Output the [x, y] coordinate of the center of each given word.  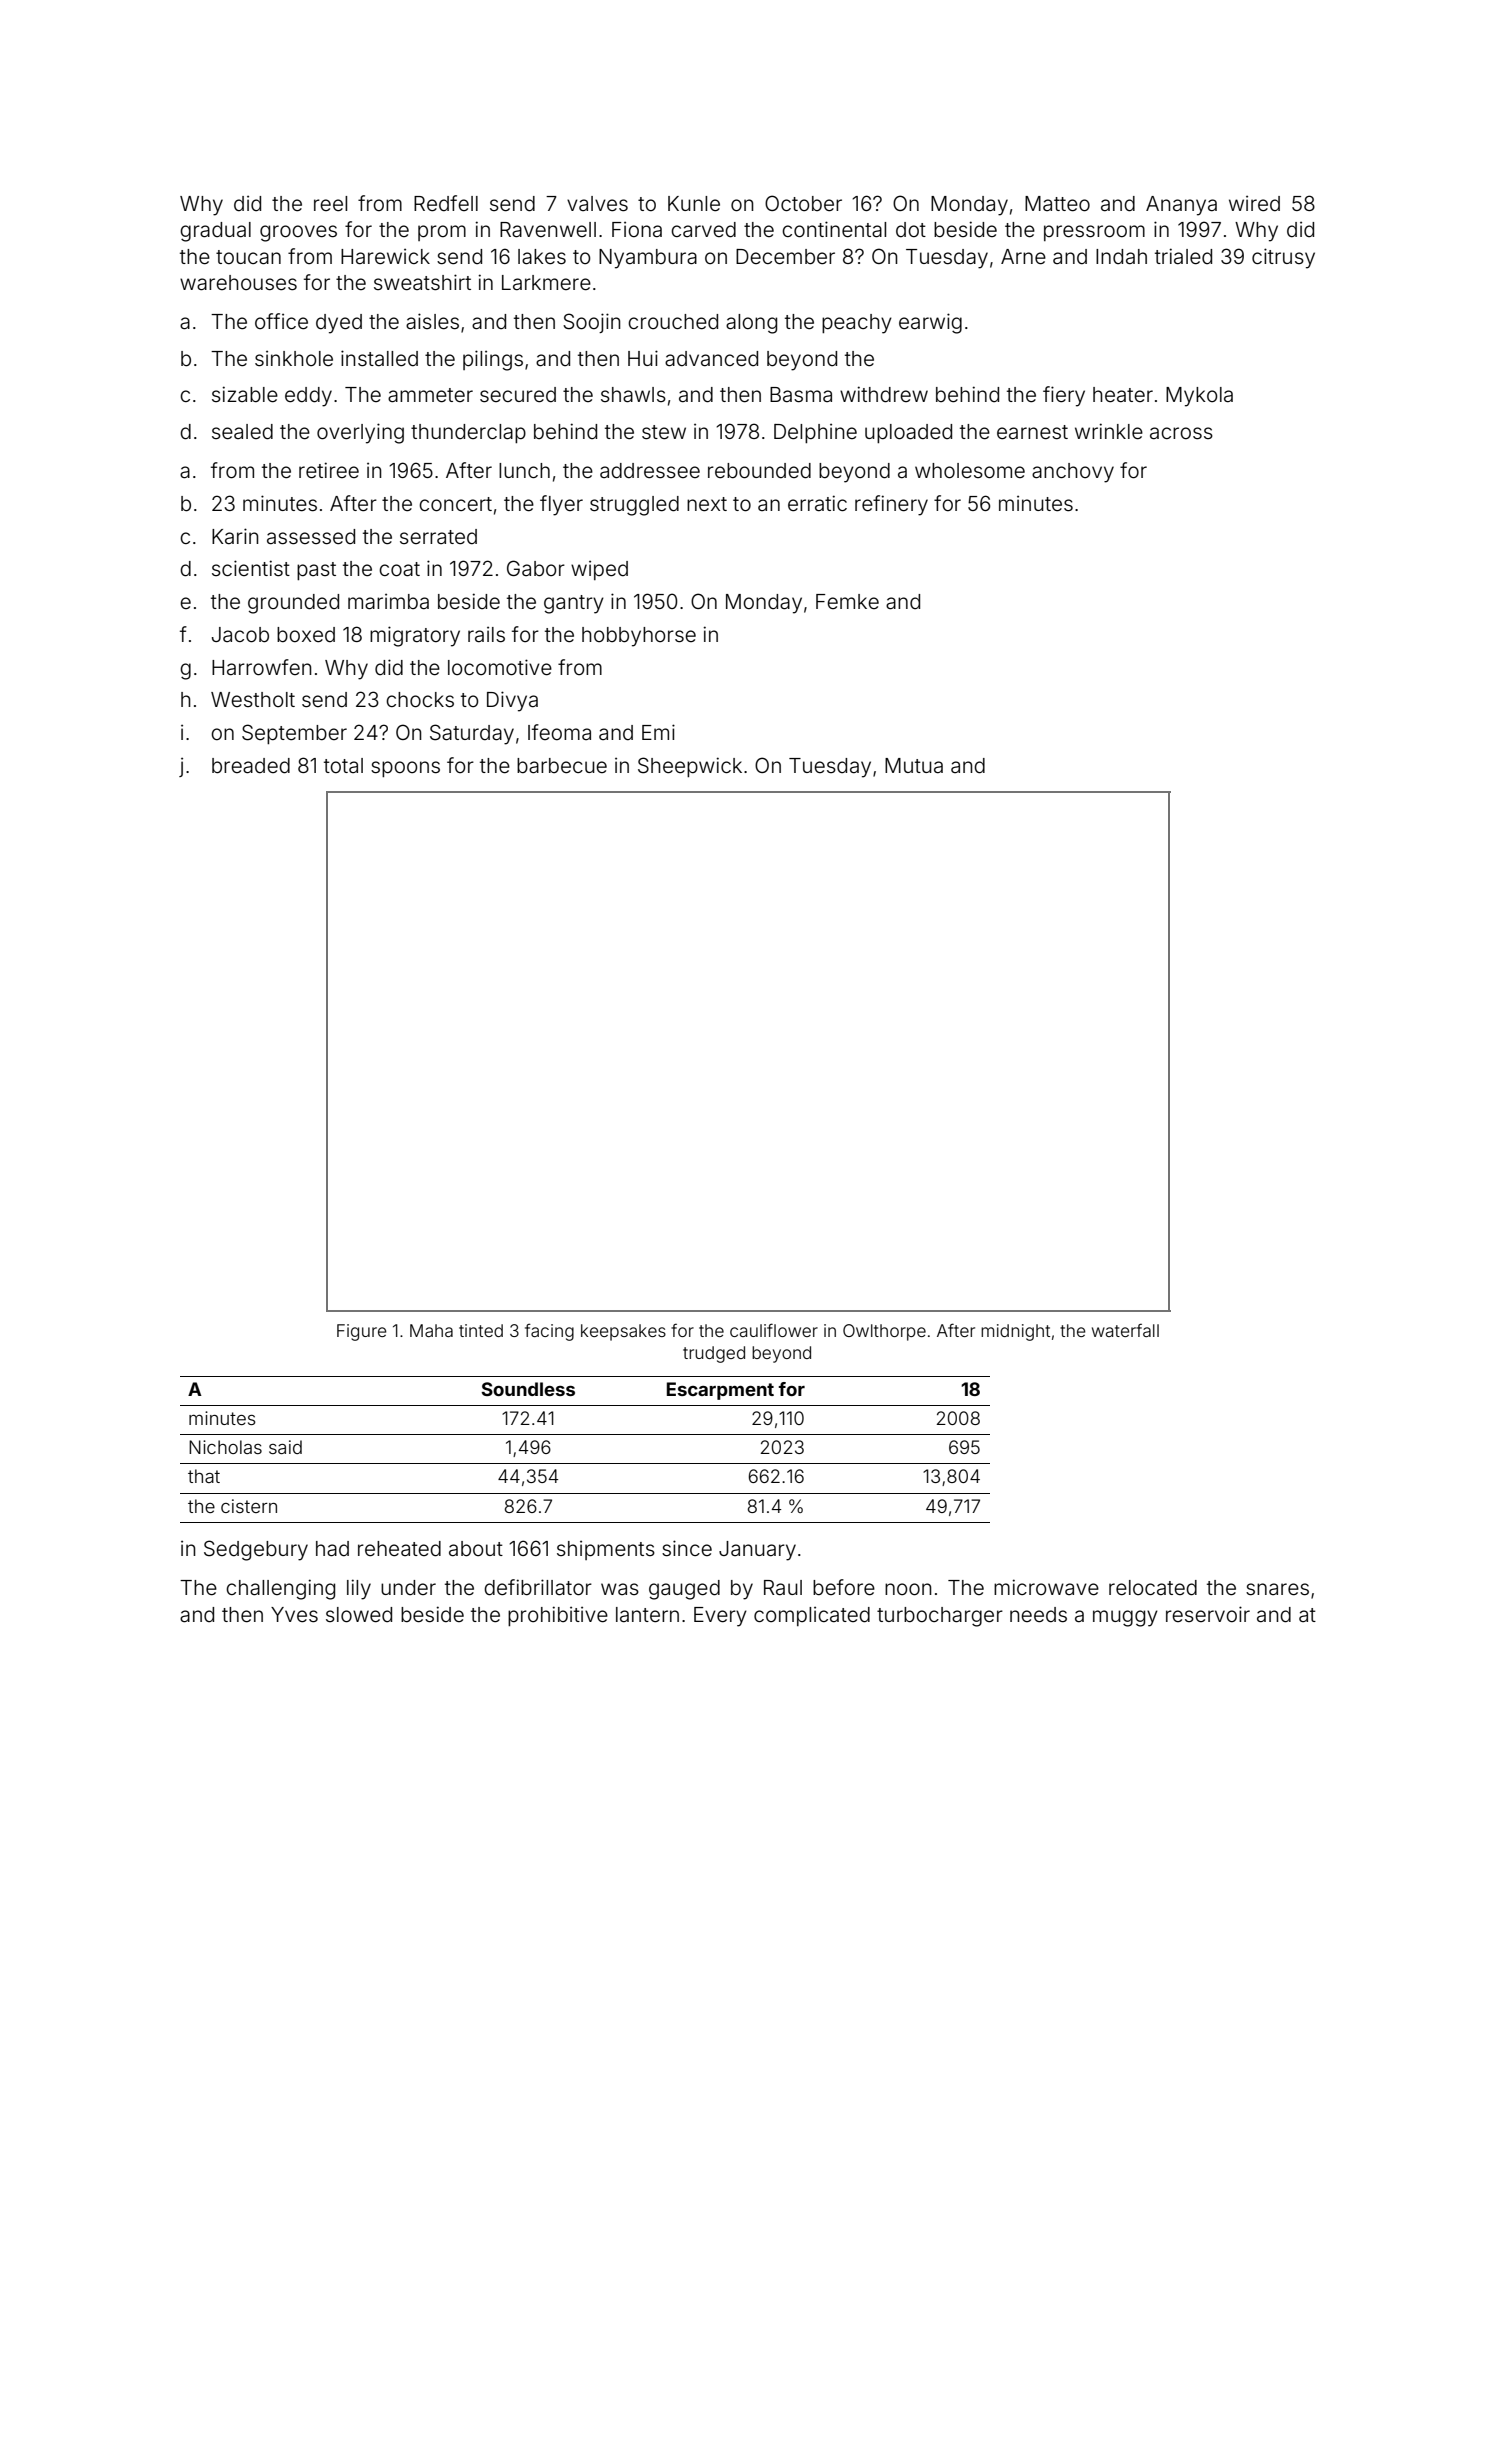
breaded [251, 766]
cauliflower [774, 1330]
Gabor [536, 568]
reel [330, 203]
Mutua [914, 765]
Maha [431, 1330]
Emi [658, 732]
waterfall [1125, 1330]
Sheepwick [690, 767]
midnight [1015, 1332]
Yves [294, 1614]
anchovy [1073, 473]
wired [1254, 203]
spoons [405, 769]
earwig [930, 323]
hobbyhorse [639, 637]
